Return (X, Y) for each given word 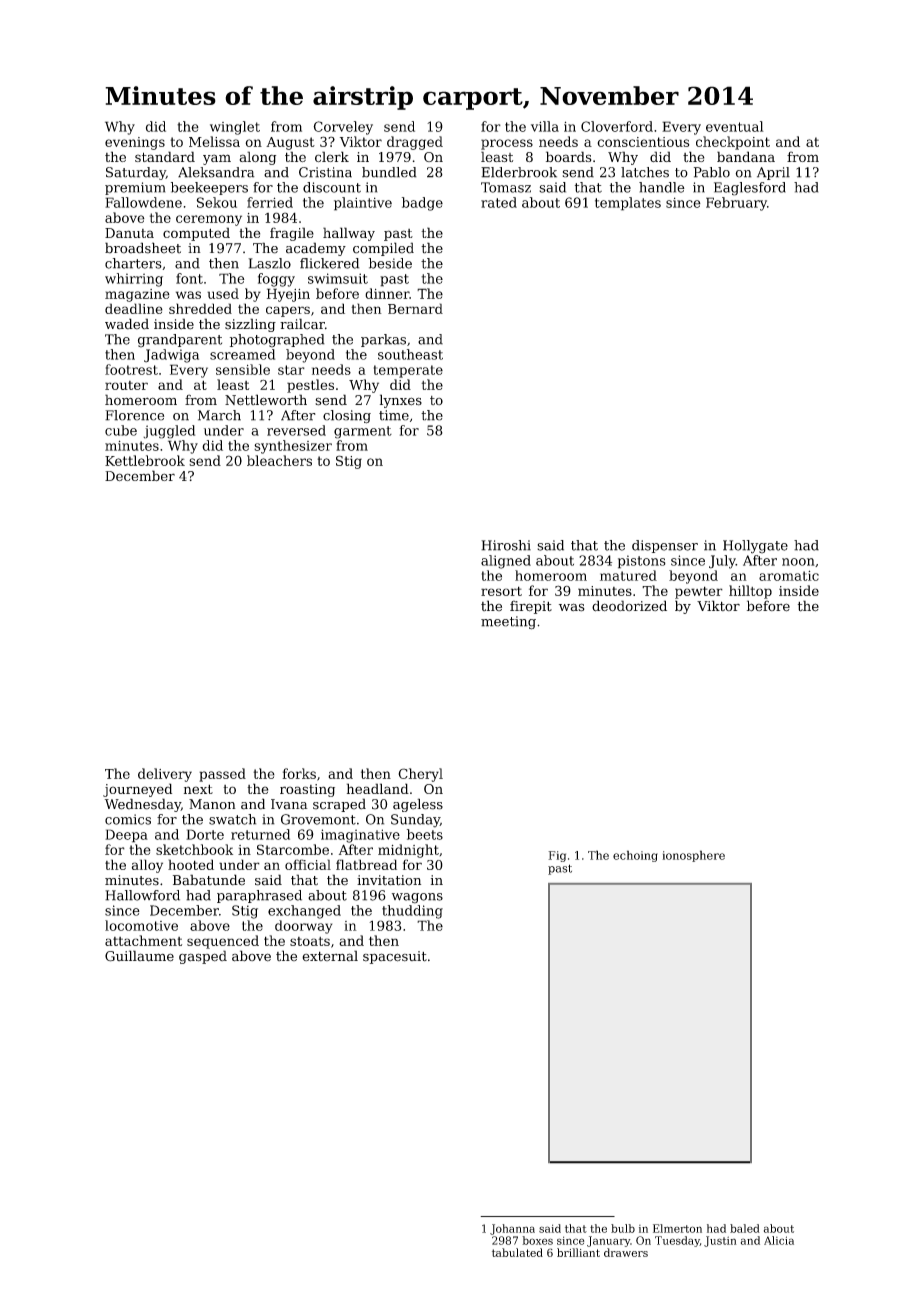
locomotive (141, 925)
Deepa (126, 836)
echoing (635, 856)
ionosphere (693, 856)
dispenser (665, 546)
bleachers (279, 460)
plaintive (363, 204)
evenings (135, 143)
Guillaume (139, 956)
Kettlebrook (145, 460)
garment (363, 432)
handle (662, 187)
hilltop (750, 592)
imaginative (360, 836)
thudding (412, 912)
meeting (508, 623)
